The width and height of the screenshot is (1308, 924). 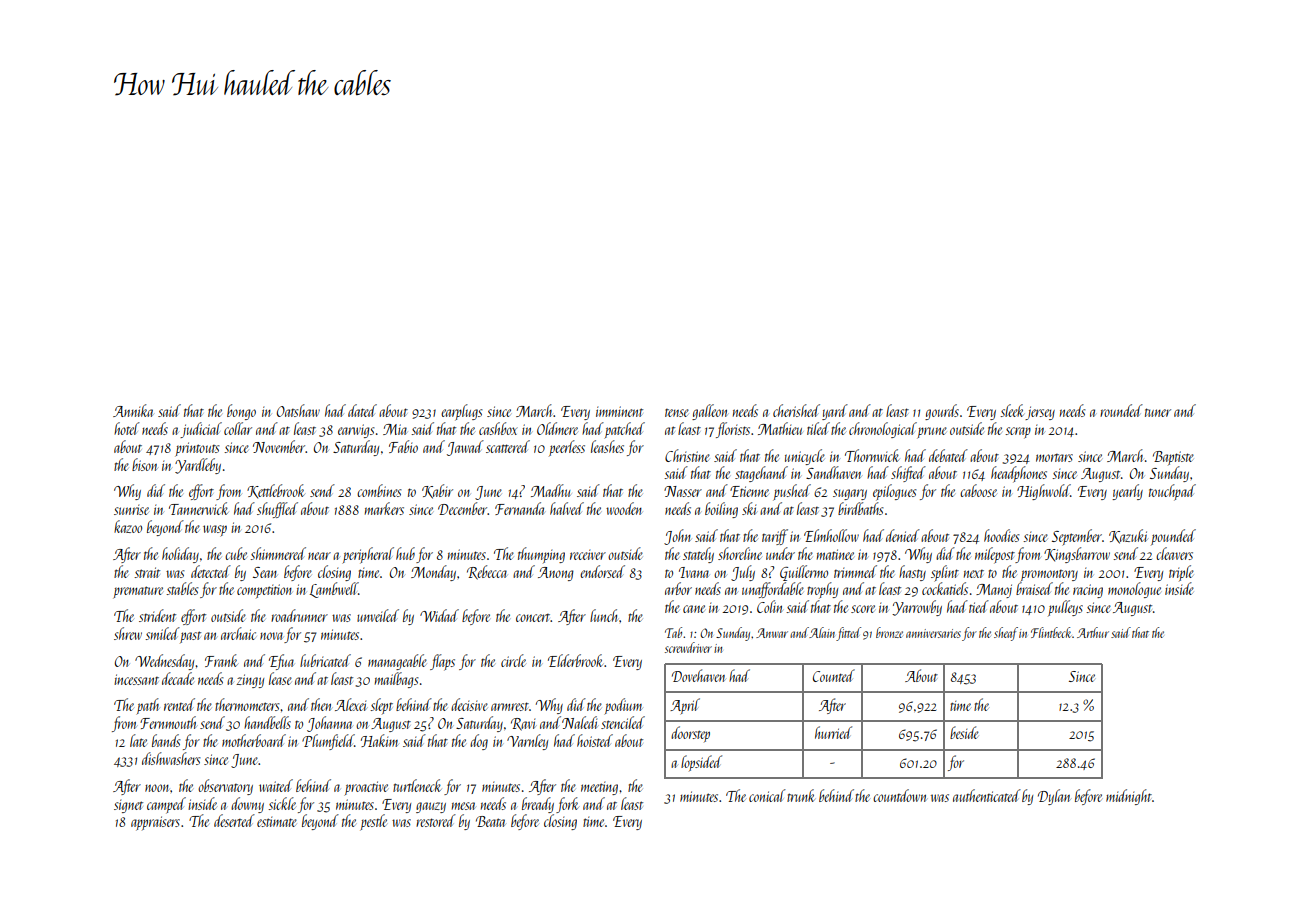 I want to click on gourds, so click(x=942, y=412).
